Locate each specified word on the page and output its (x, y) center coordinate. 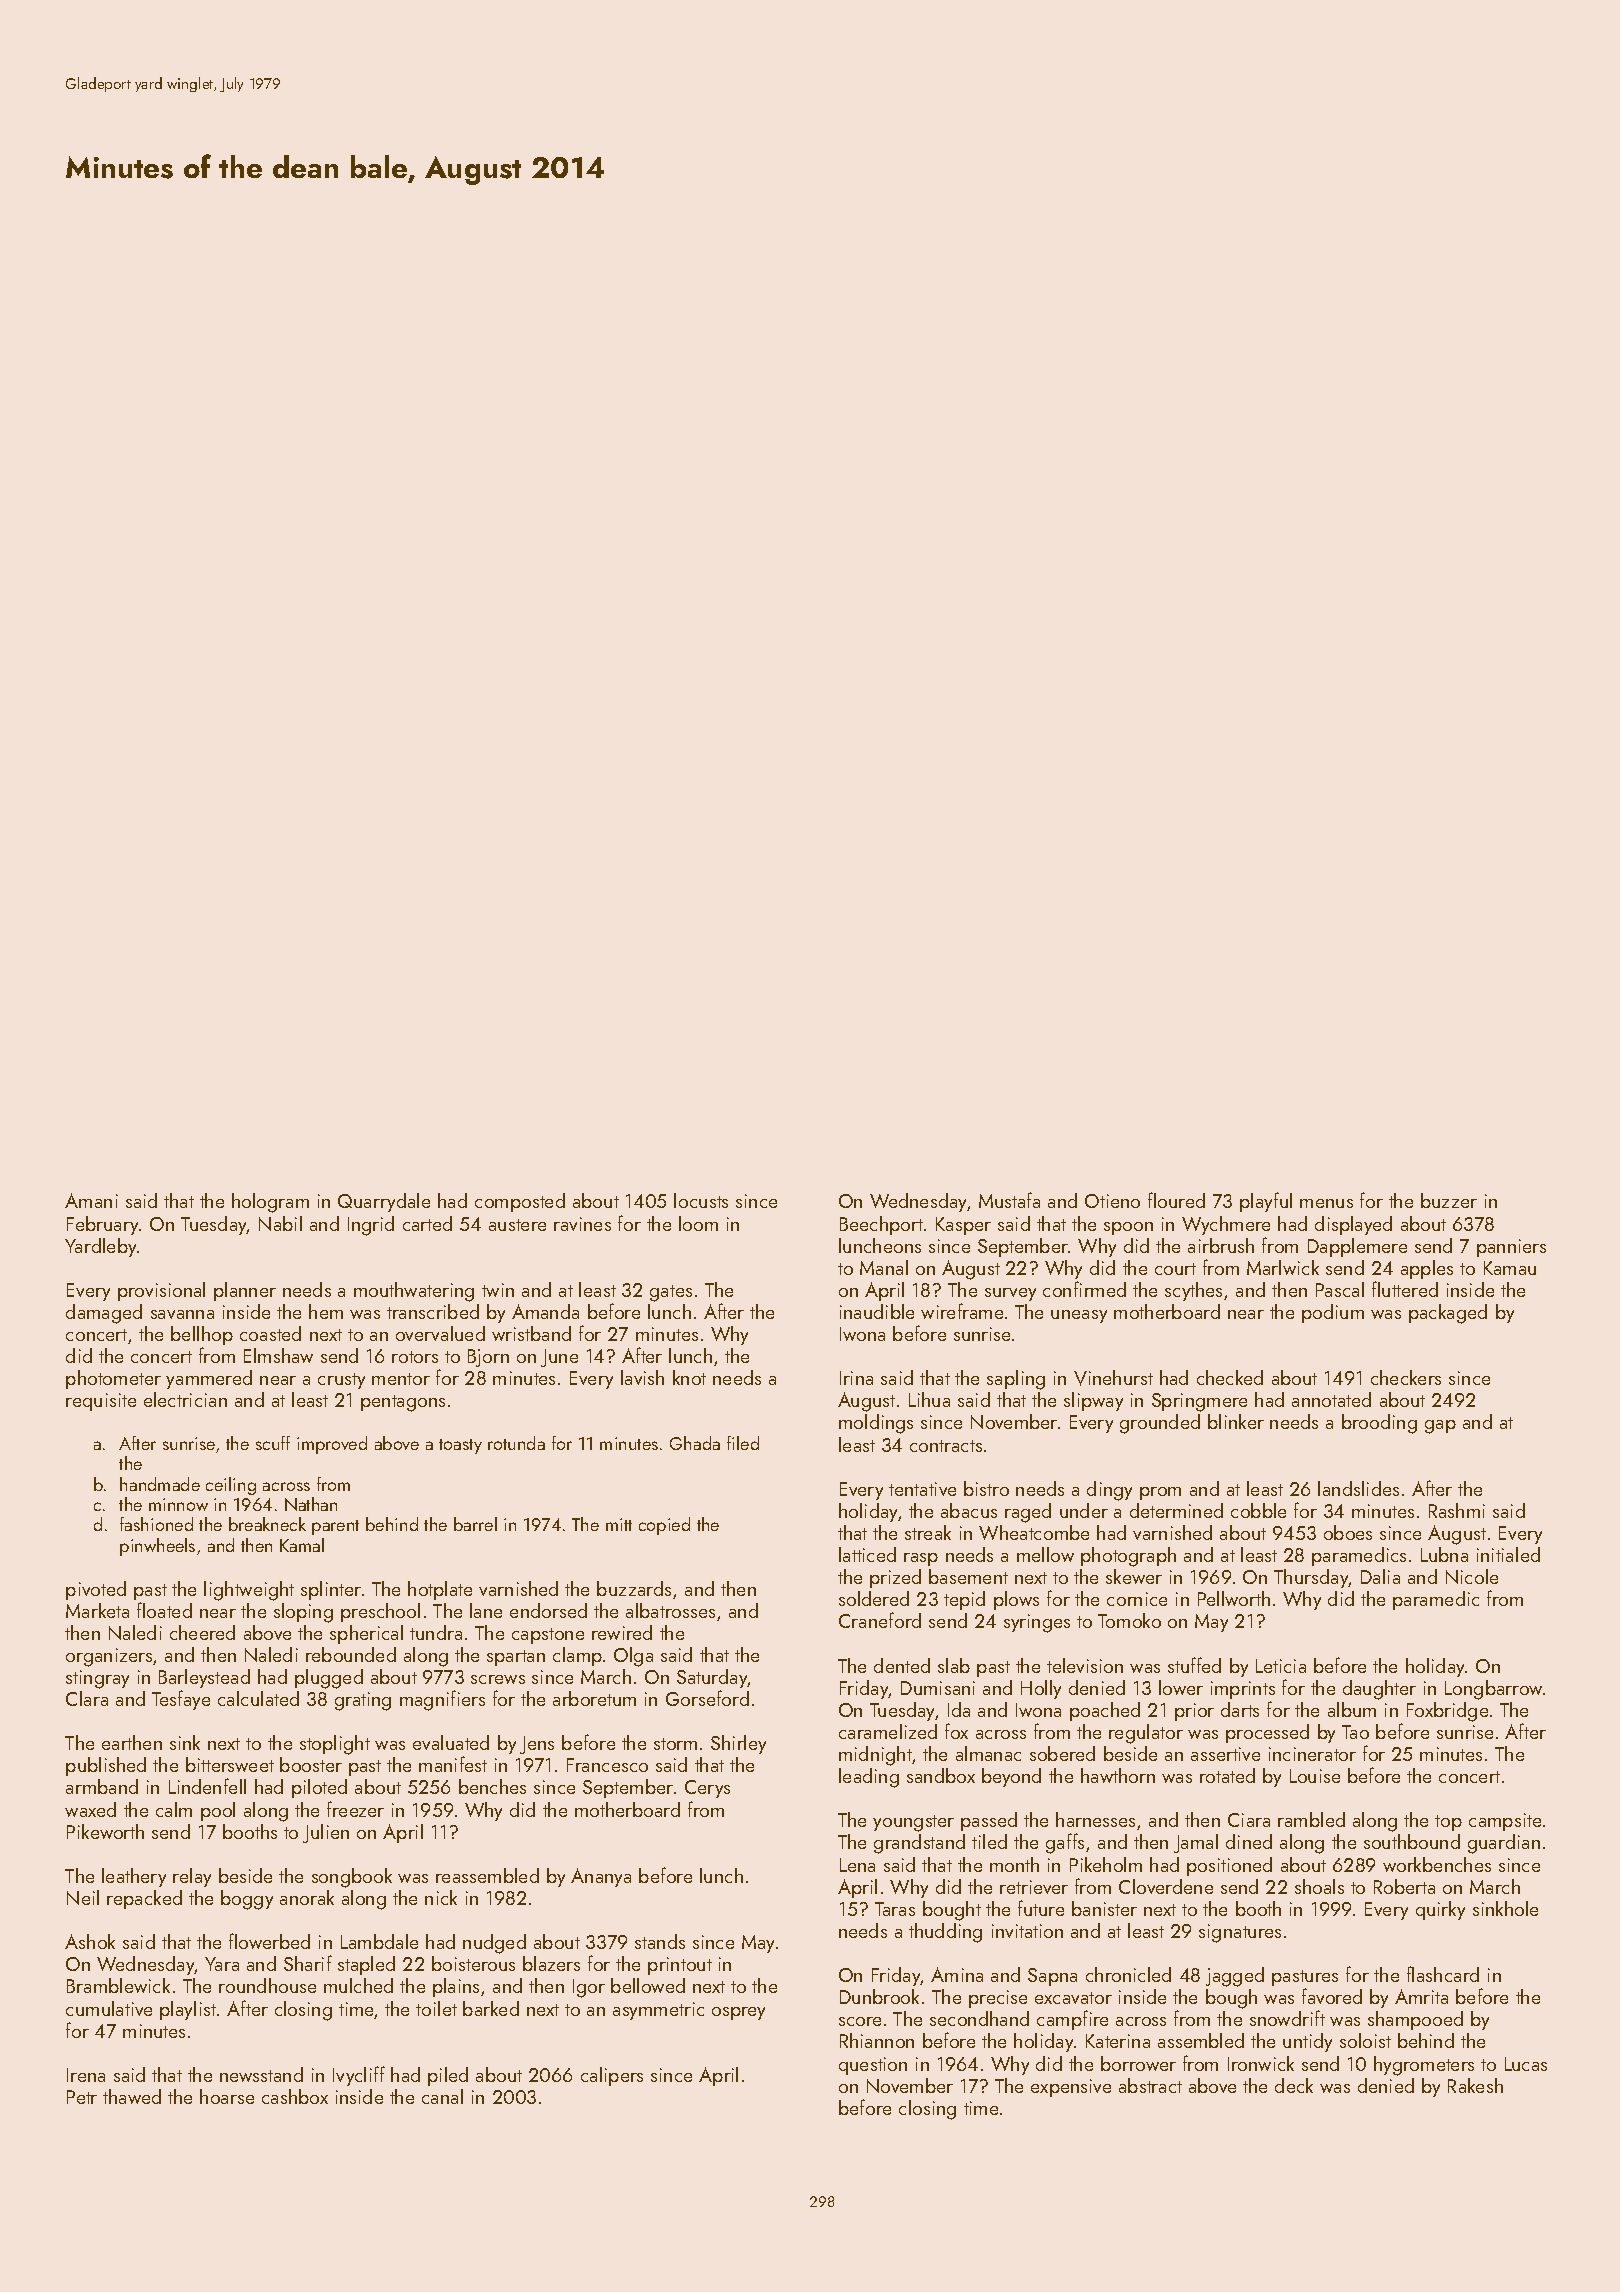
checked (1230, 1377)
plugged (329, 1679)
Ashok (90, 1941)
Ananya (601, 1877)
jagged (1235, 1977)
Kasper (963, 1226)
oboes (1348, 1532)
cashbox (295, 2096)
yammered (209, 1379)
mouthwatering (414, 1292)
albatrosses (670, 1610)
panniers (1511, 1248)
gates (671, 1293)
